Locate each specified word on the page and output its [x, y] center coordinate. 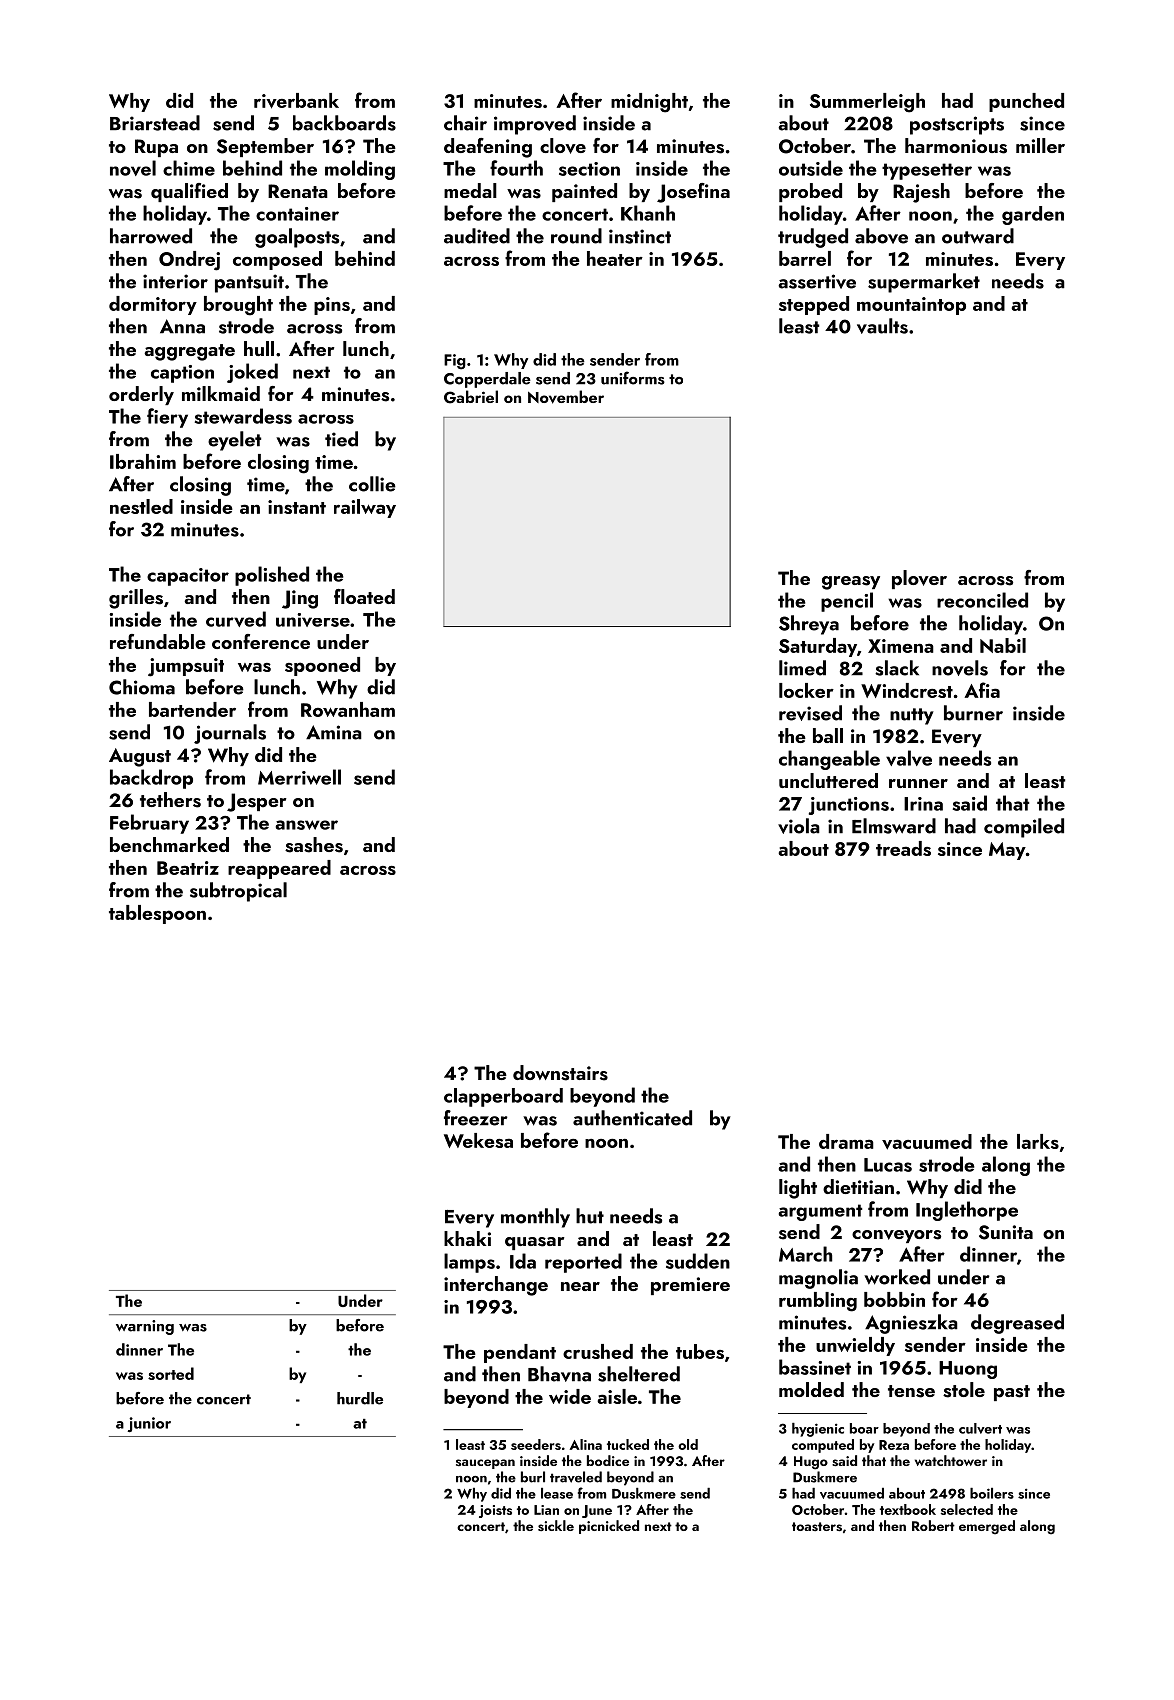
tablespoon [157, 914]
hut [590, 1216]
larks [1038, 1141]
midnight [649, 103]
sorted [171, 1373]
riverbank [296, 101]
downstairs [560, 1073]
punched [1026, 102]
